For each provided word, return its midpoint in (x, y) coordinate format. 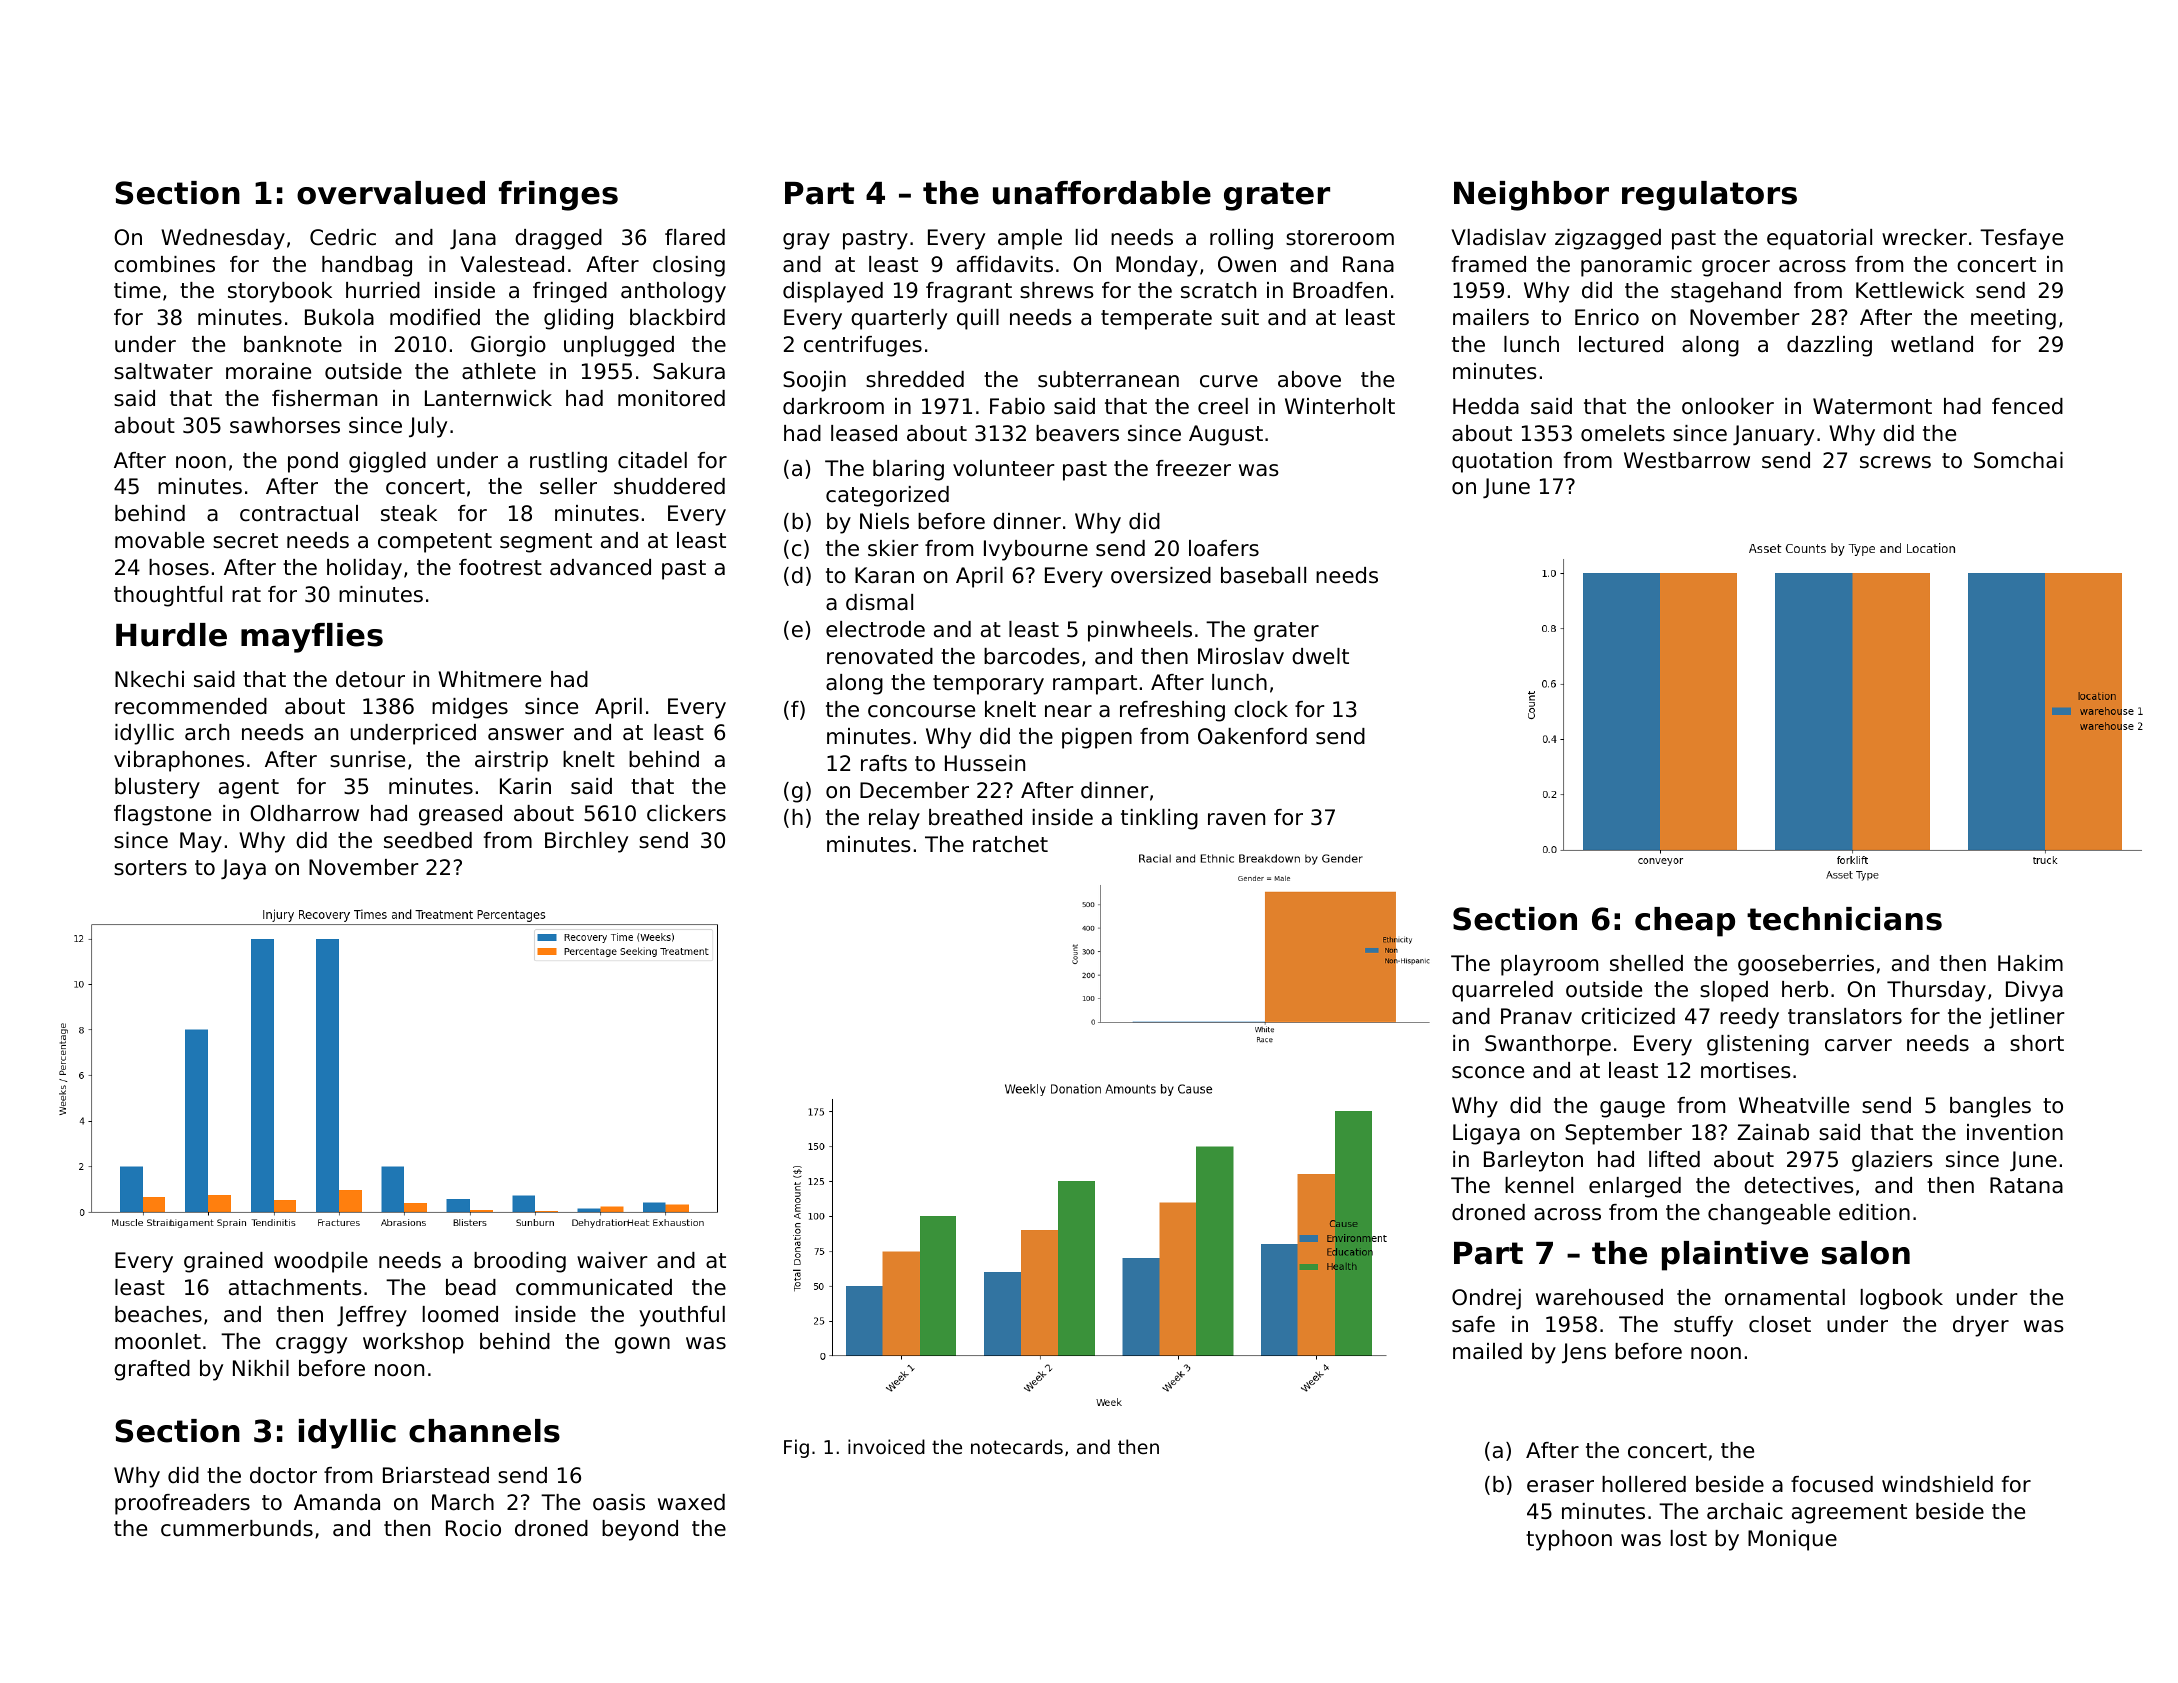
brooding (520, 1262)
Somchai (2018, 460)
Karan (884, 575)
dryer (1981, 1326)
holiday (364, 569)
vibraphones (179, 761)
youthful (682, 1316)
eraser (1560, 1486)
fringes (558, 196)
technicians (1844, 919)
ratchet (1010, 844)
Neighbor (1531, 196)
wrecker (1924, 237)
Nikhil (261, 1368)
